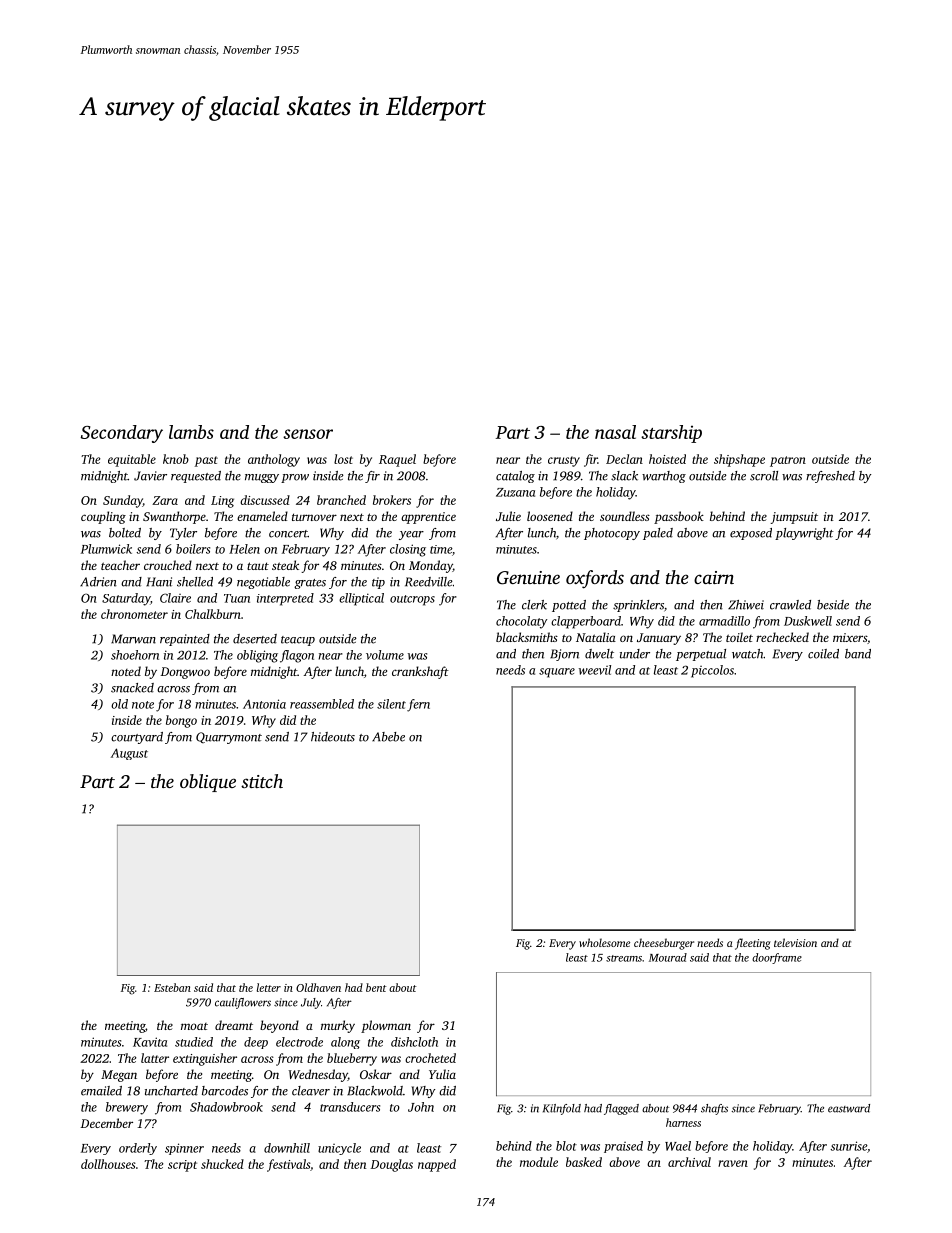 The height and width of the document is (1233, 952). Describe the element at coordinates (804, 534) in the document. I see `playwright` at that location.
